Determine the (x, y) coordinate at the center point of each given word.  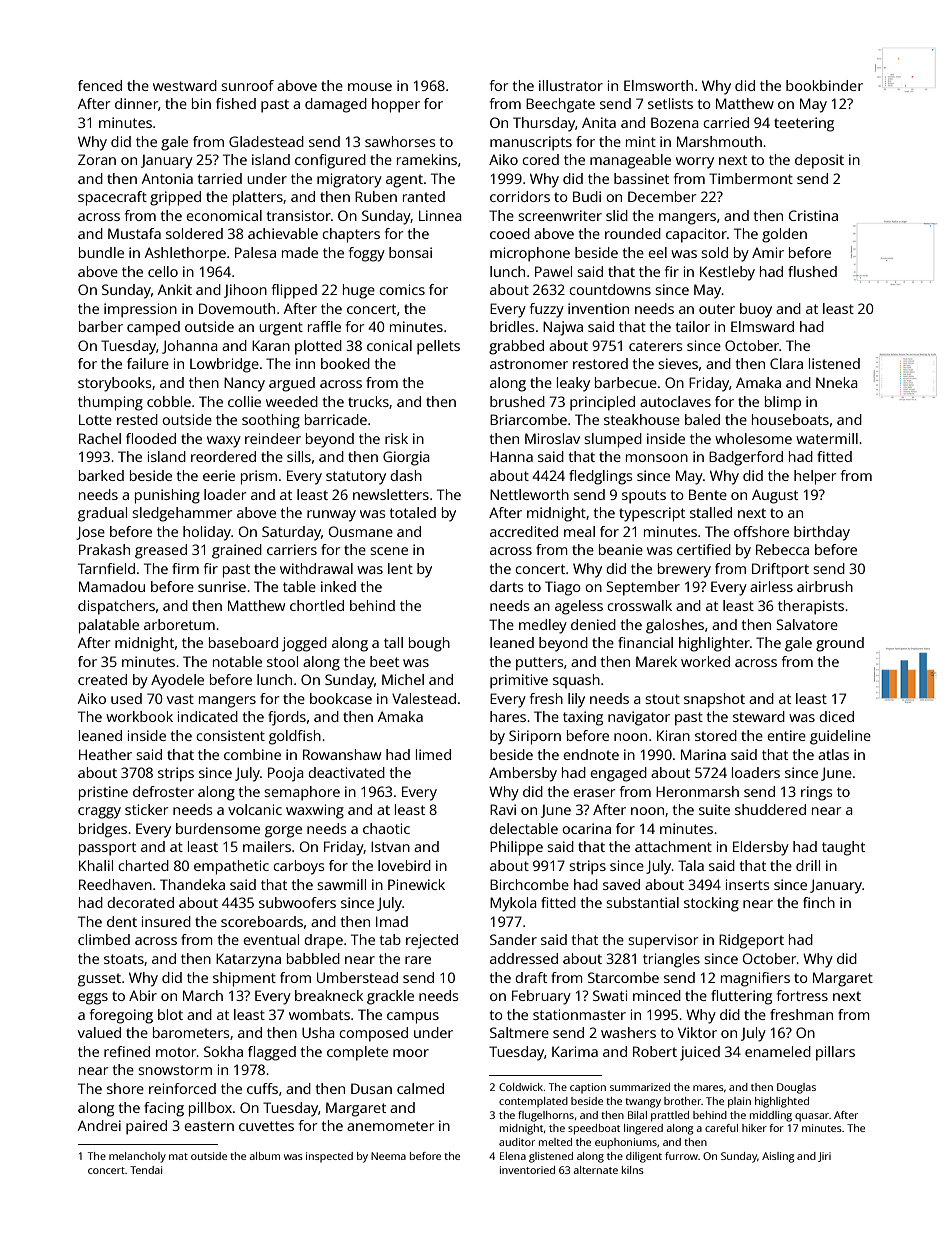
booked (345, 363)
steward (759, 716)
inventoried (527, 1170)
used (126, 698)
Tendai (146, 1170)
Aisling (778, 1157)
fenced (100, 85)
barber (101, 326)
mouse (370, 87)
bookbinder (824, 85)
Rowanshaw (342, 754)
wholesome (753, 438)
